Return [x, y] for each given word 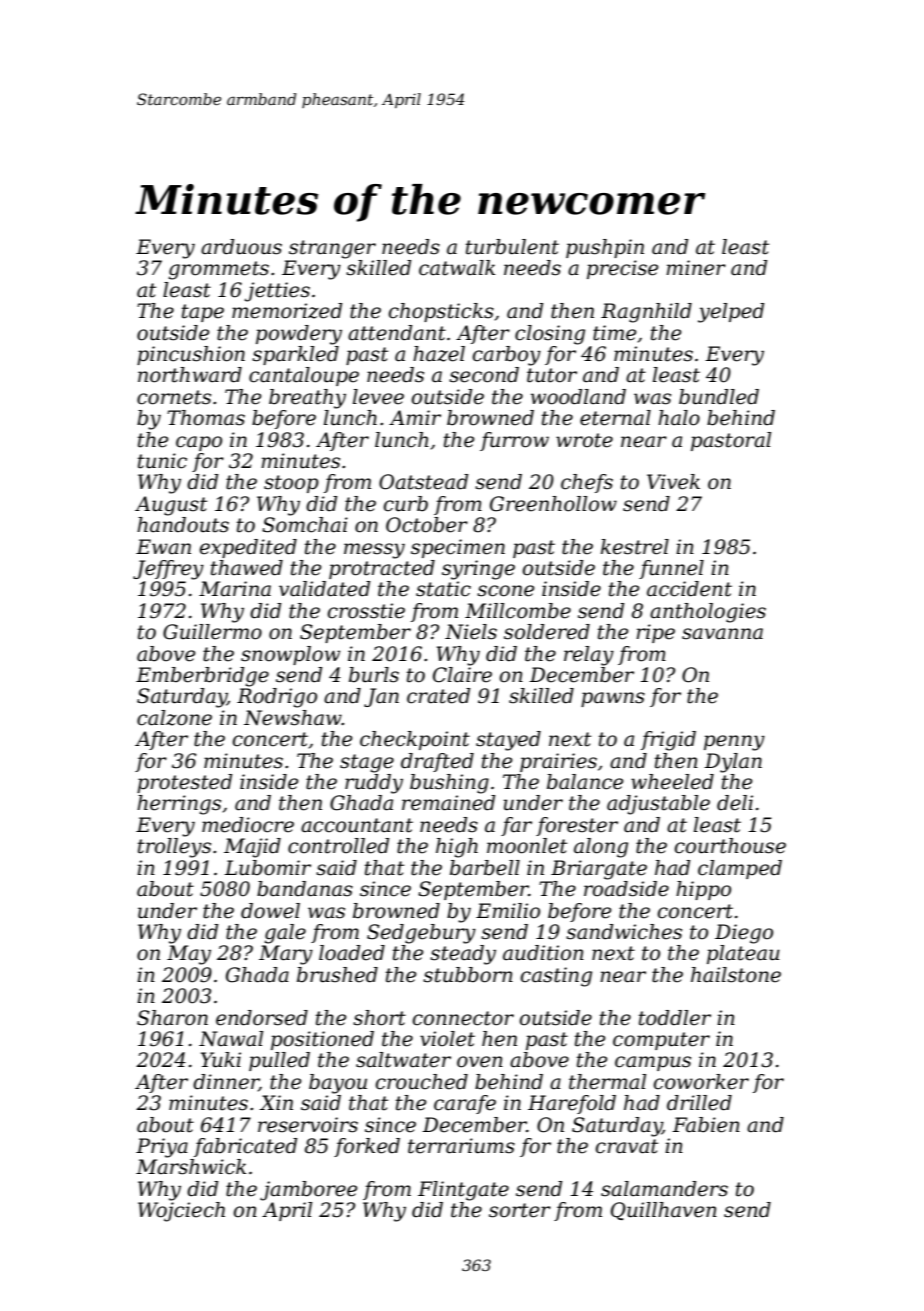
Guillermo [212, 632]
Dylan [733, 763]
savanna [722, 634]
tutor [552, 375]
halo [679, 418]
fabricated [245, 1147]
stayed [508, 741]
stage [367, 763]
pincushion [191, 355]
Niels [471, 632]
